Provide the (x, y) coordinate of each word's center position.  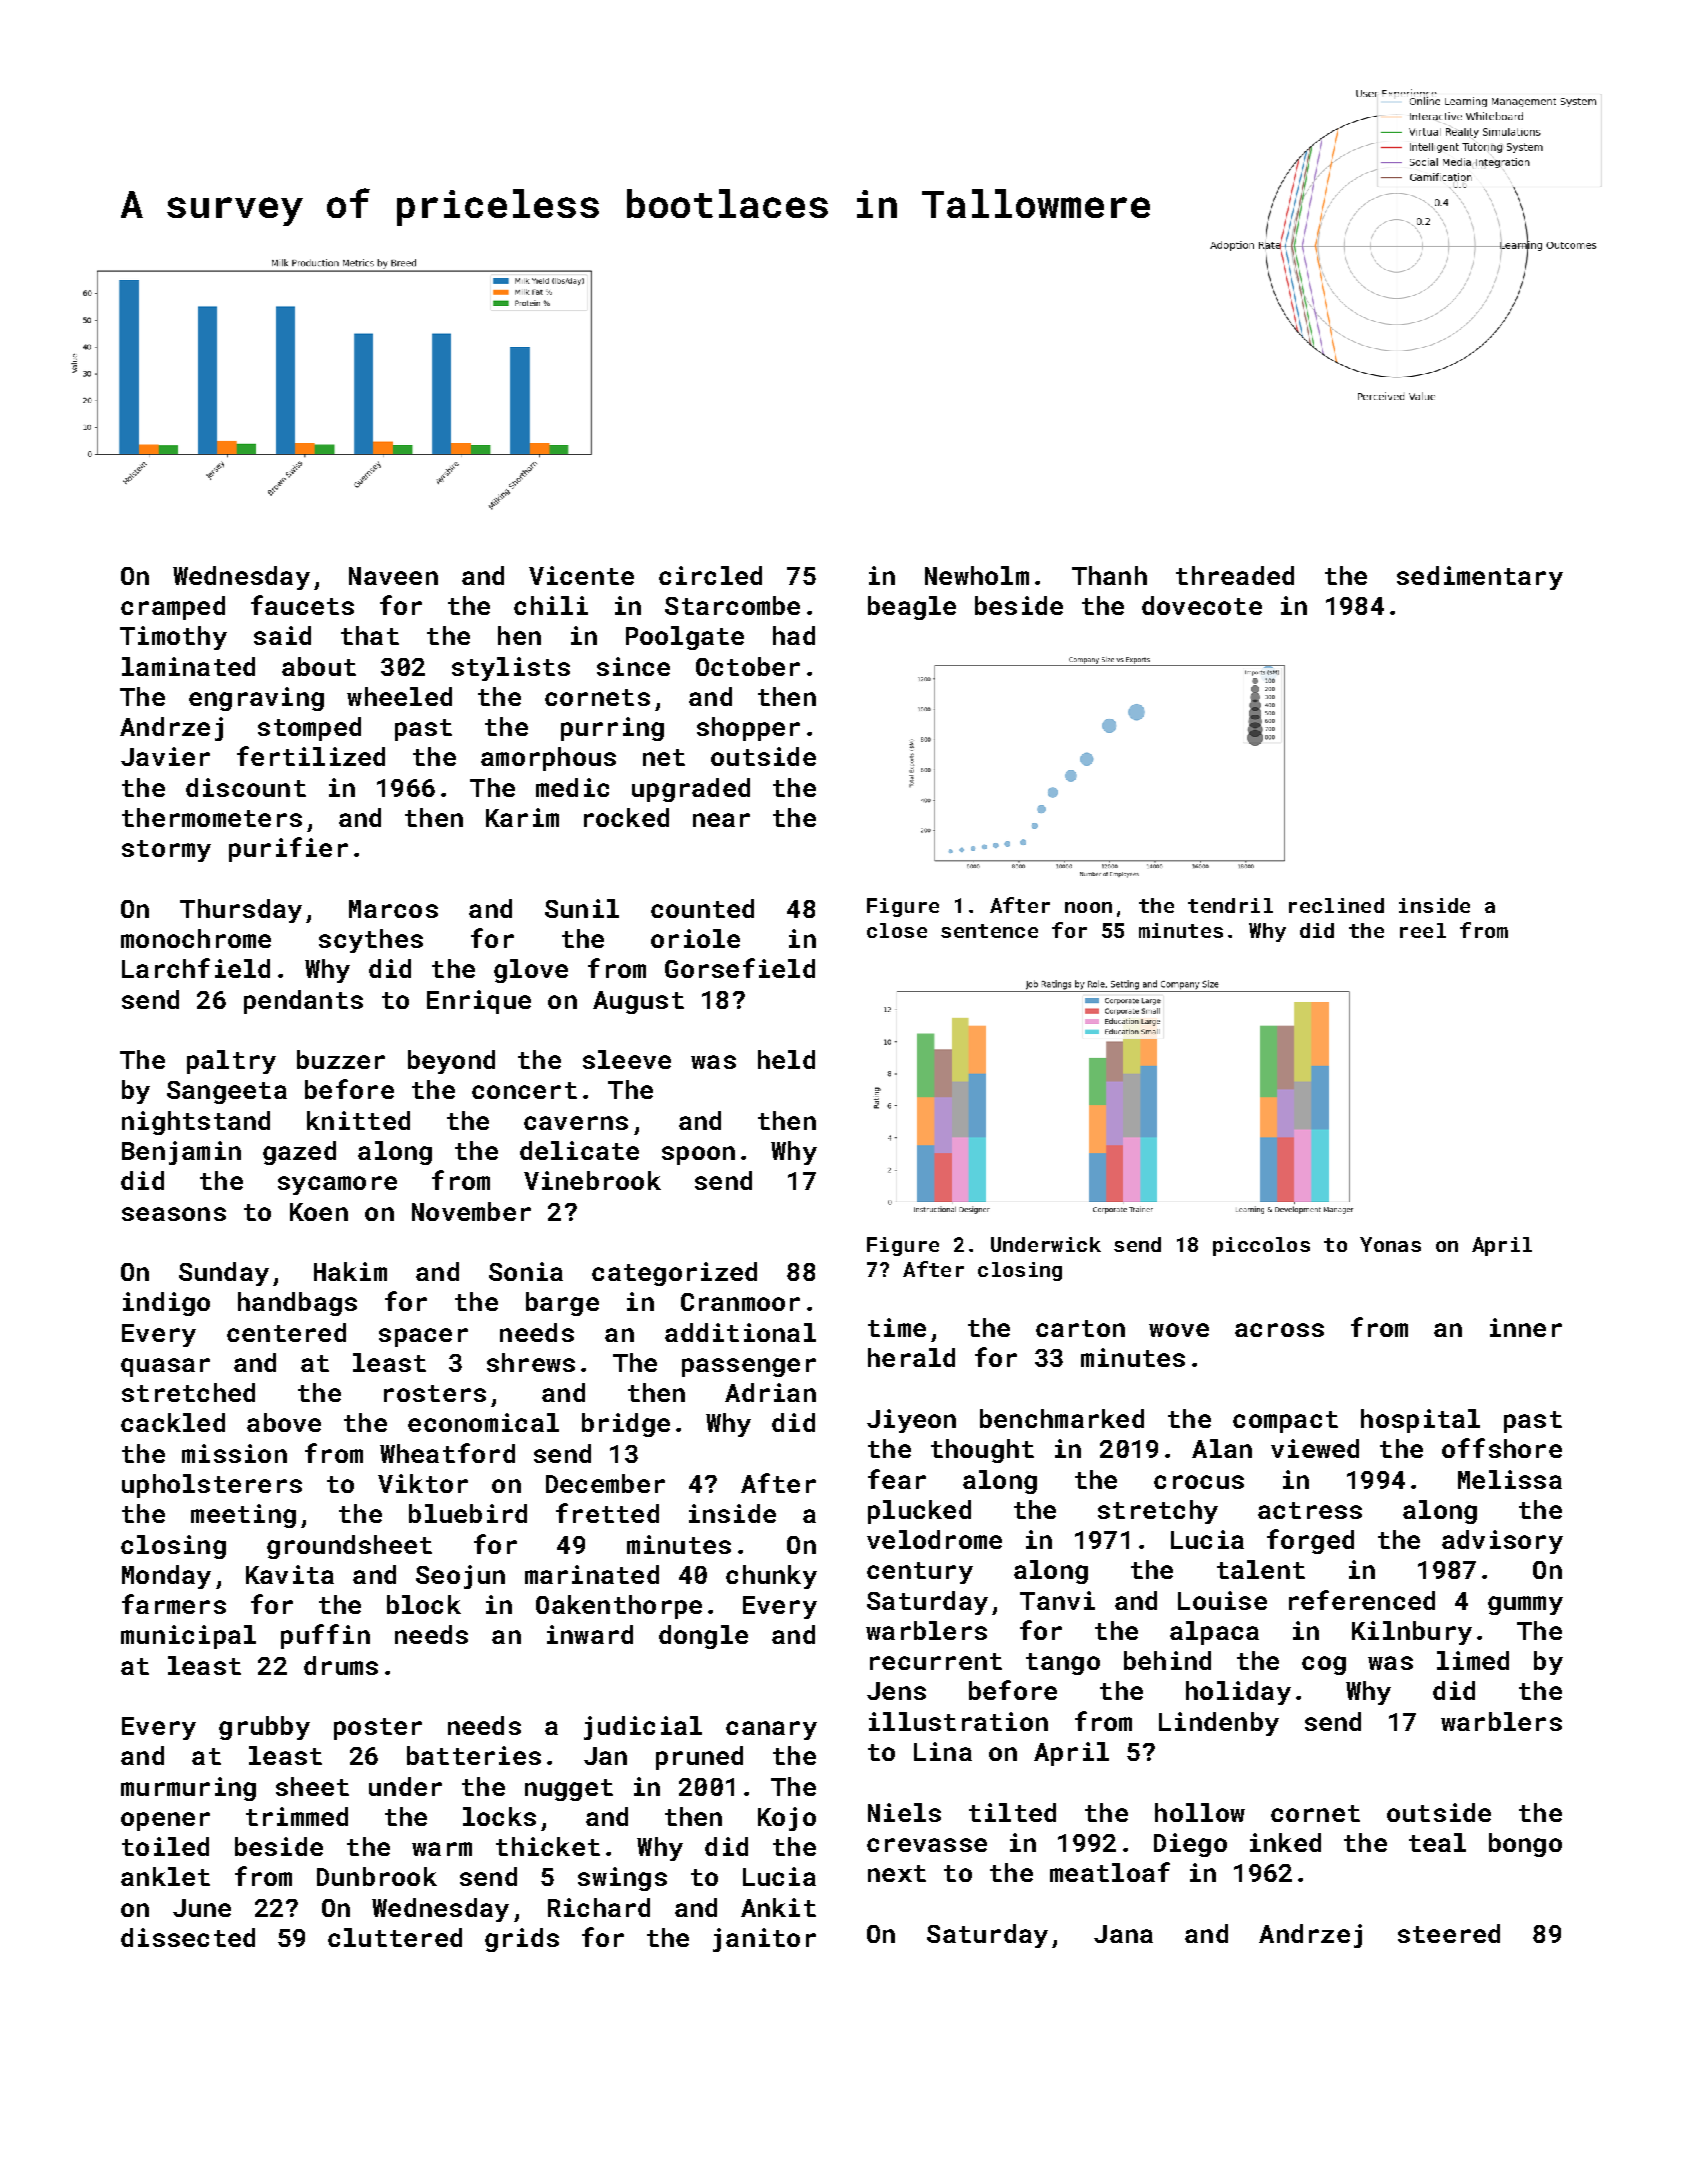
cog (1324, 1665)
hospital (1420, 1421)
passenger (749, 1367)
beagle (912, 608)
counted (702, 908)
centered (286, 1332)
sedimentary (1480, 578)
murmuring (188, 1789)
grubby (264, 1728)
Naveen (393, 576)
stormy (166, 851)
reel (1423, 930)
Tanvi (1057, 1600)
